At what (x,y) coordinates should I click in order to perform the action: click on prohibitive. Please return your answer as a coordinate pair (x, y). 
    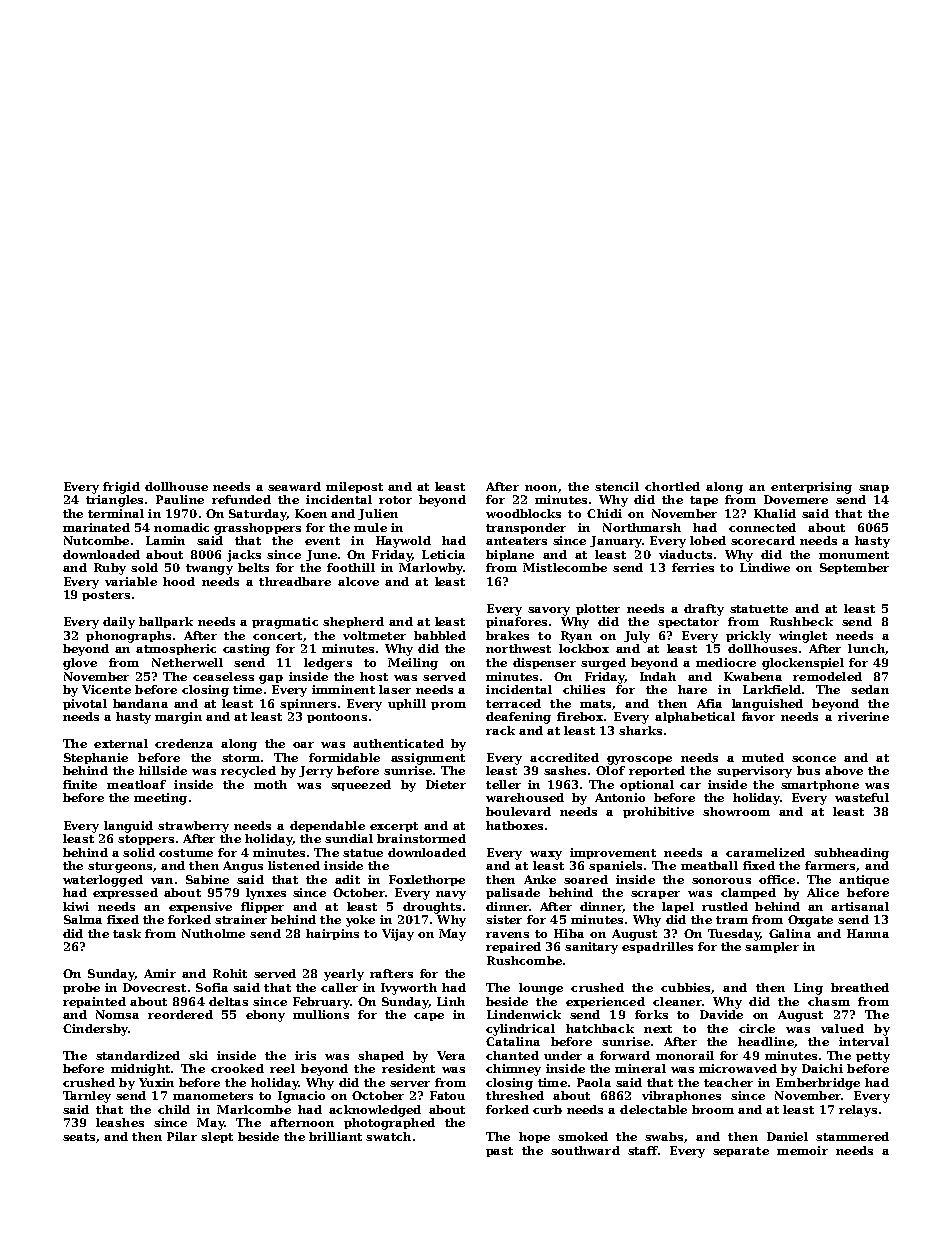
    Looking at the image, I should click on (658, 812).
